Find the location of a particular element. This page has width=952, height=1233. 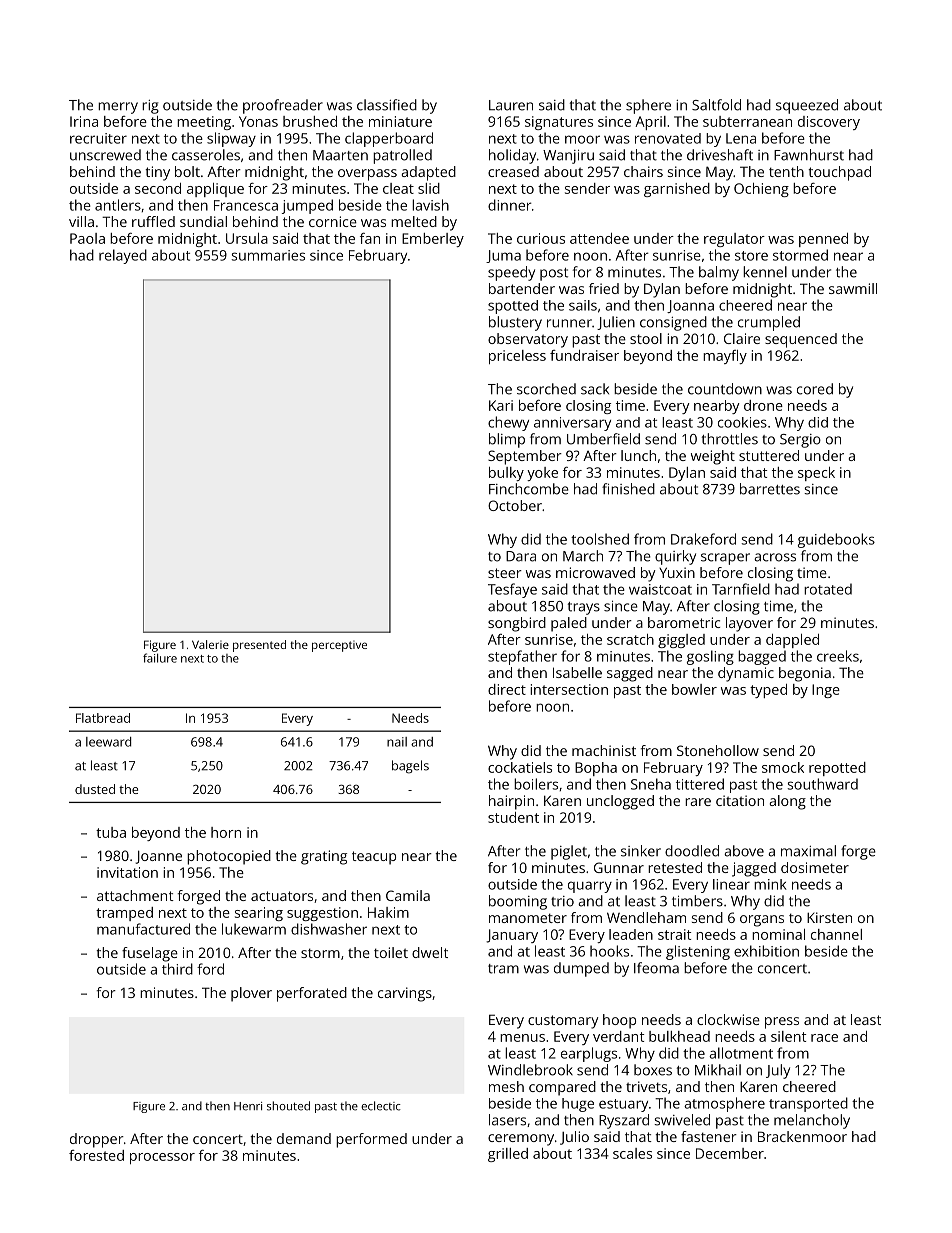

processor is located at coordinates (162, 1158).
